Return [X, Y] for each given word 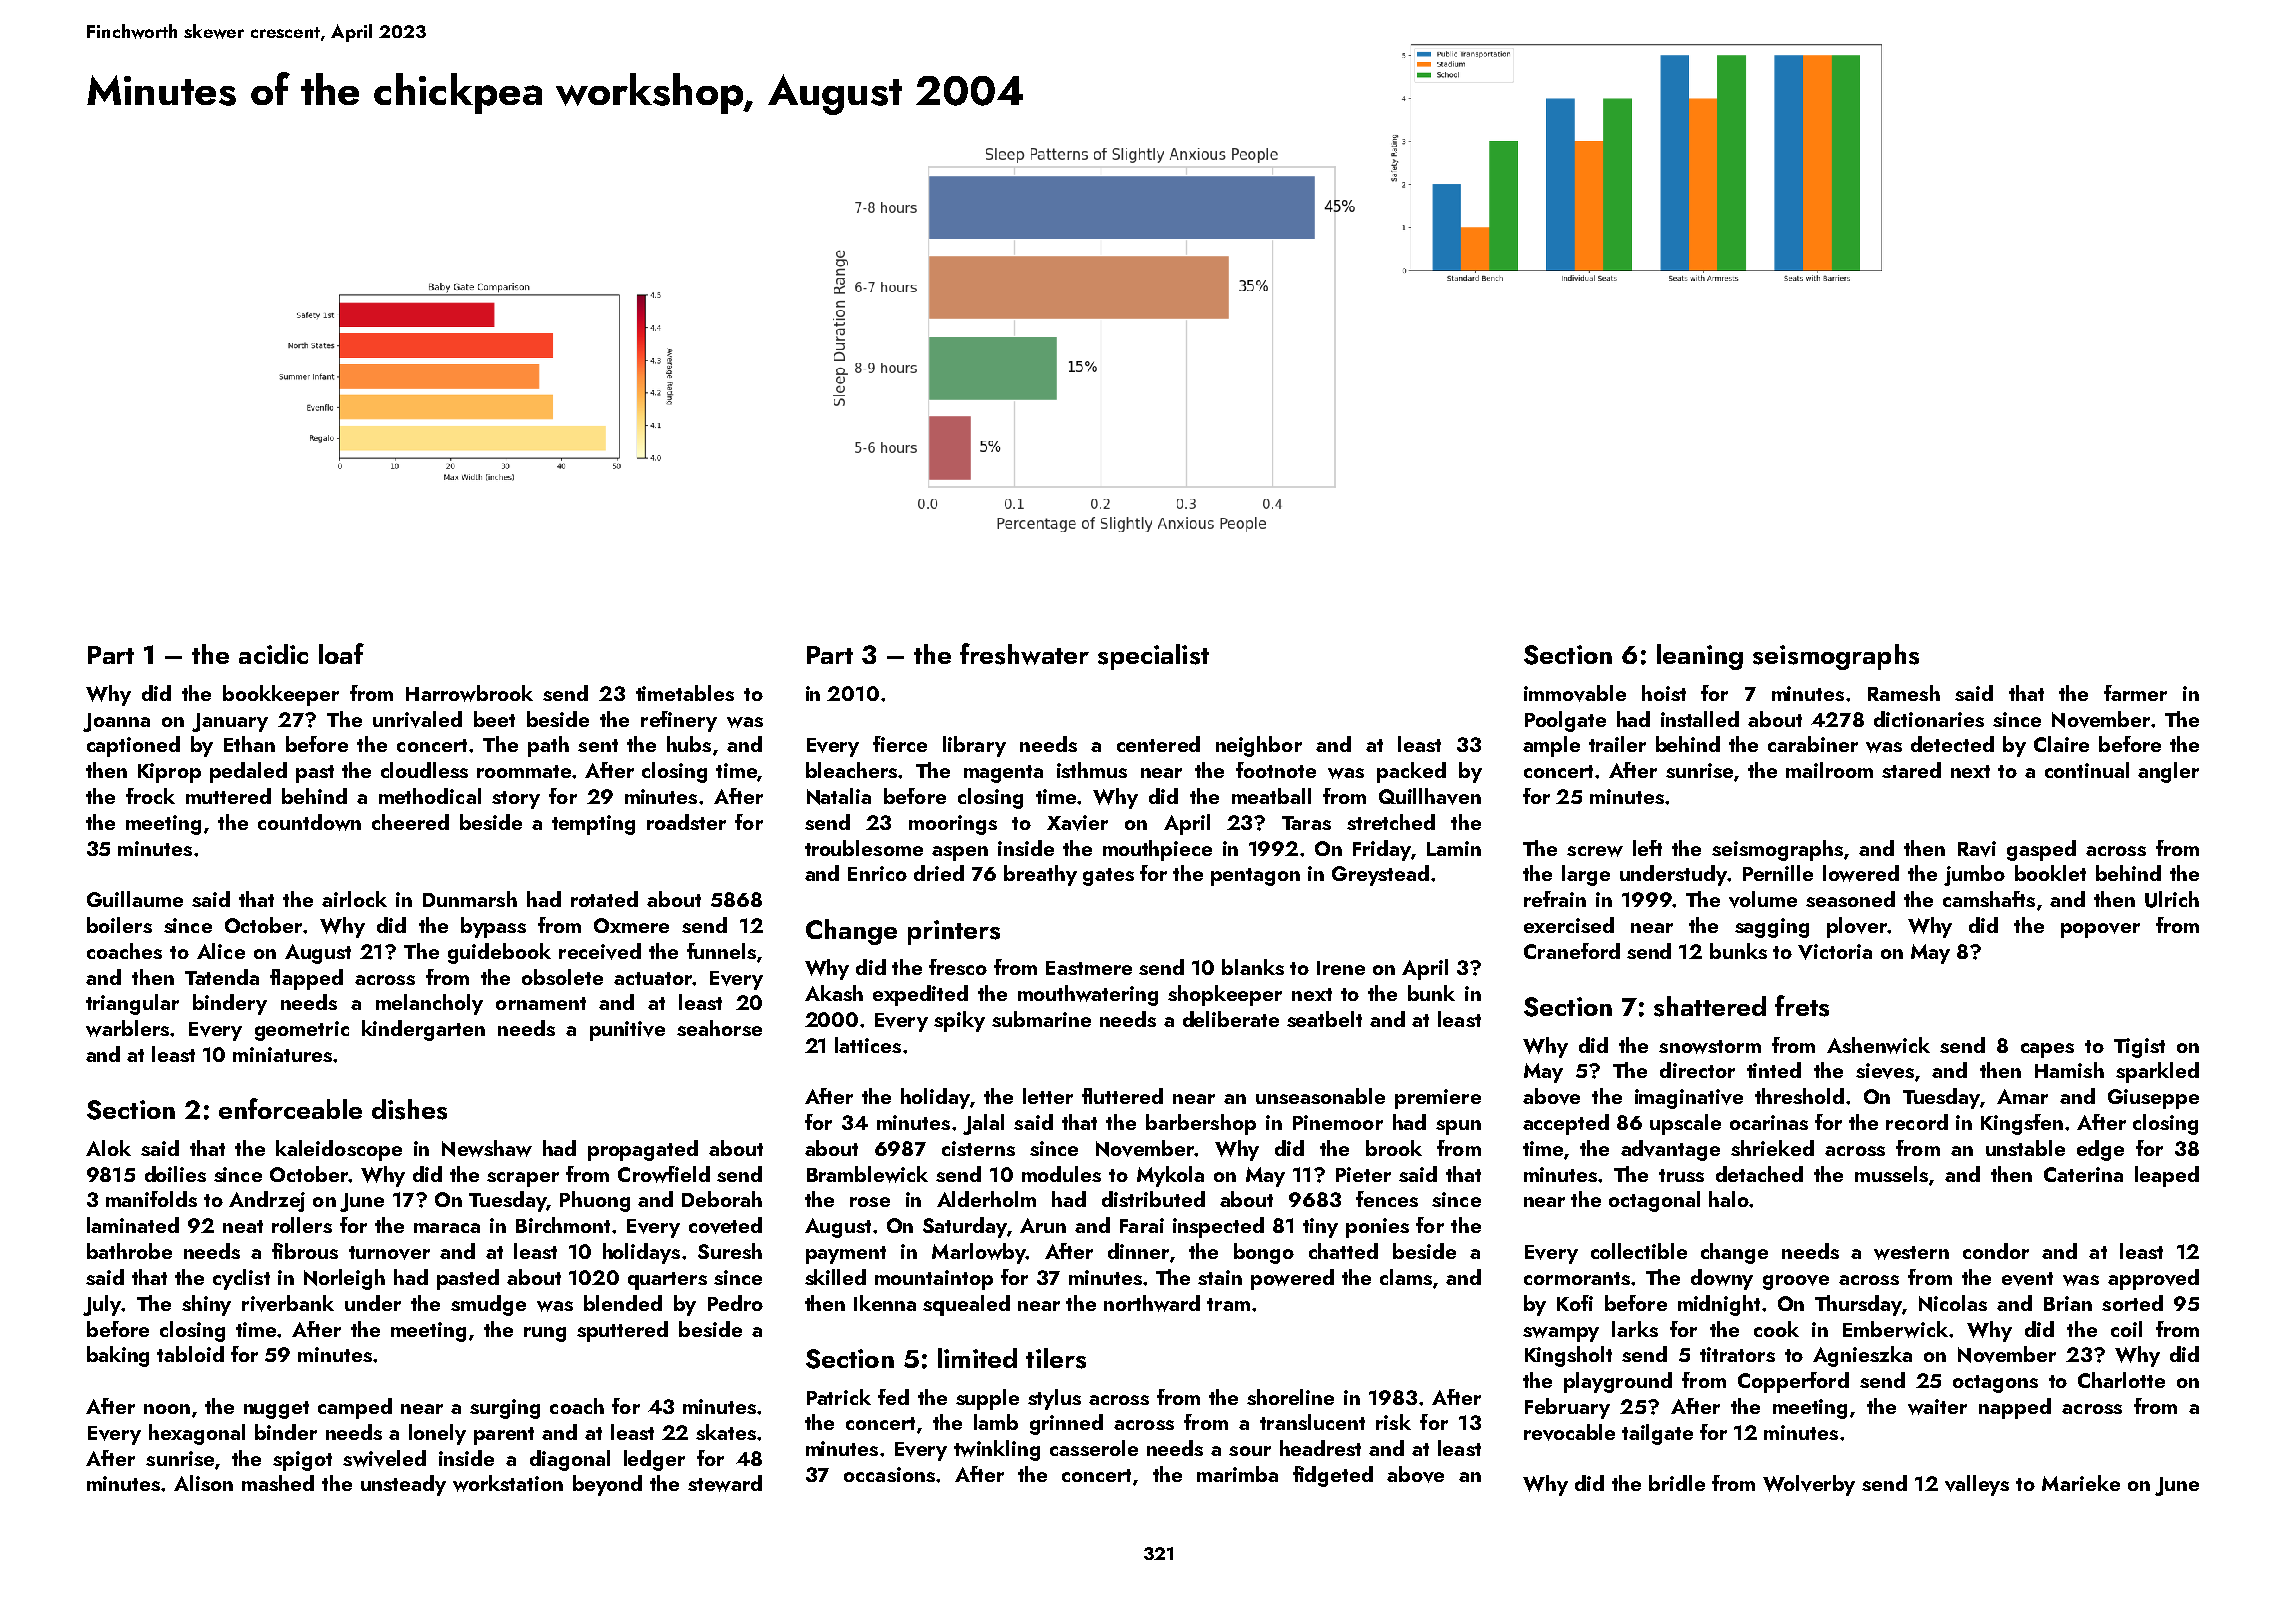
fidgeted [1333, 1476]
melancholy [429, 1004]
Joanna [116, 722]
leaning [1700, 657]
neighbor [1259, 746]
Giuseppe [2153, 1099]
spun [1458, 1127]
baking [118, 1356]
